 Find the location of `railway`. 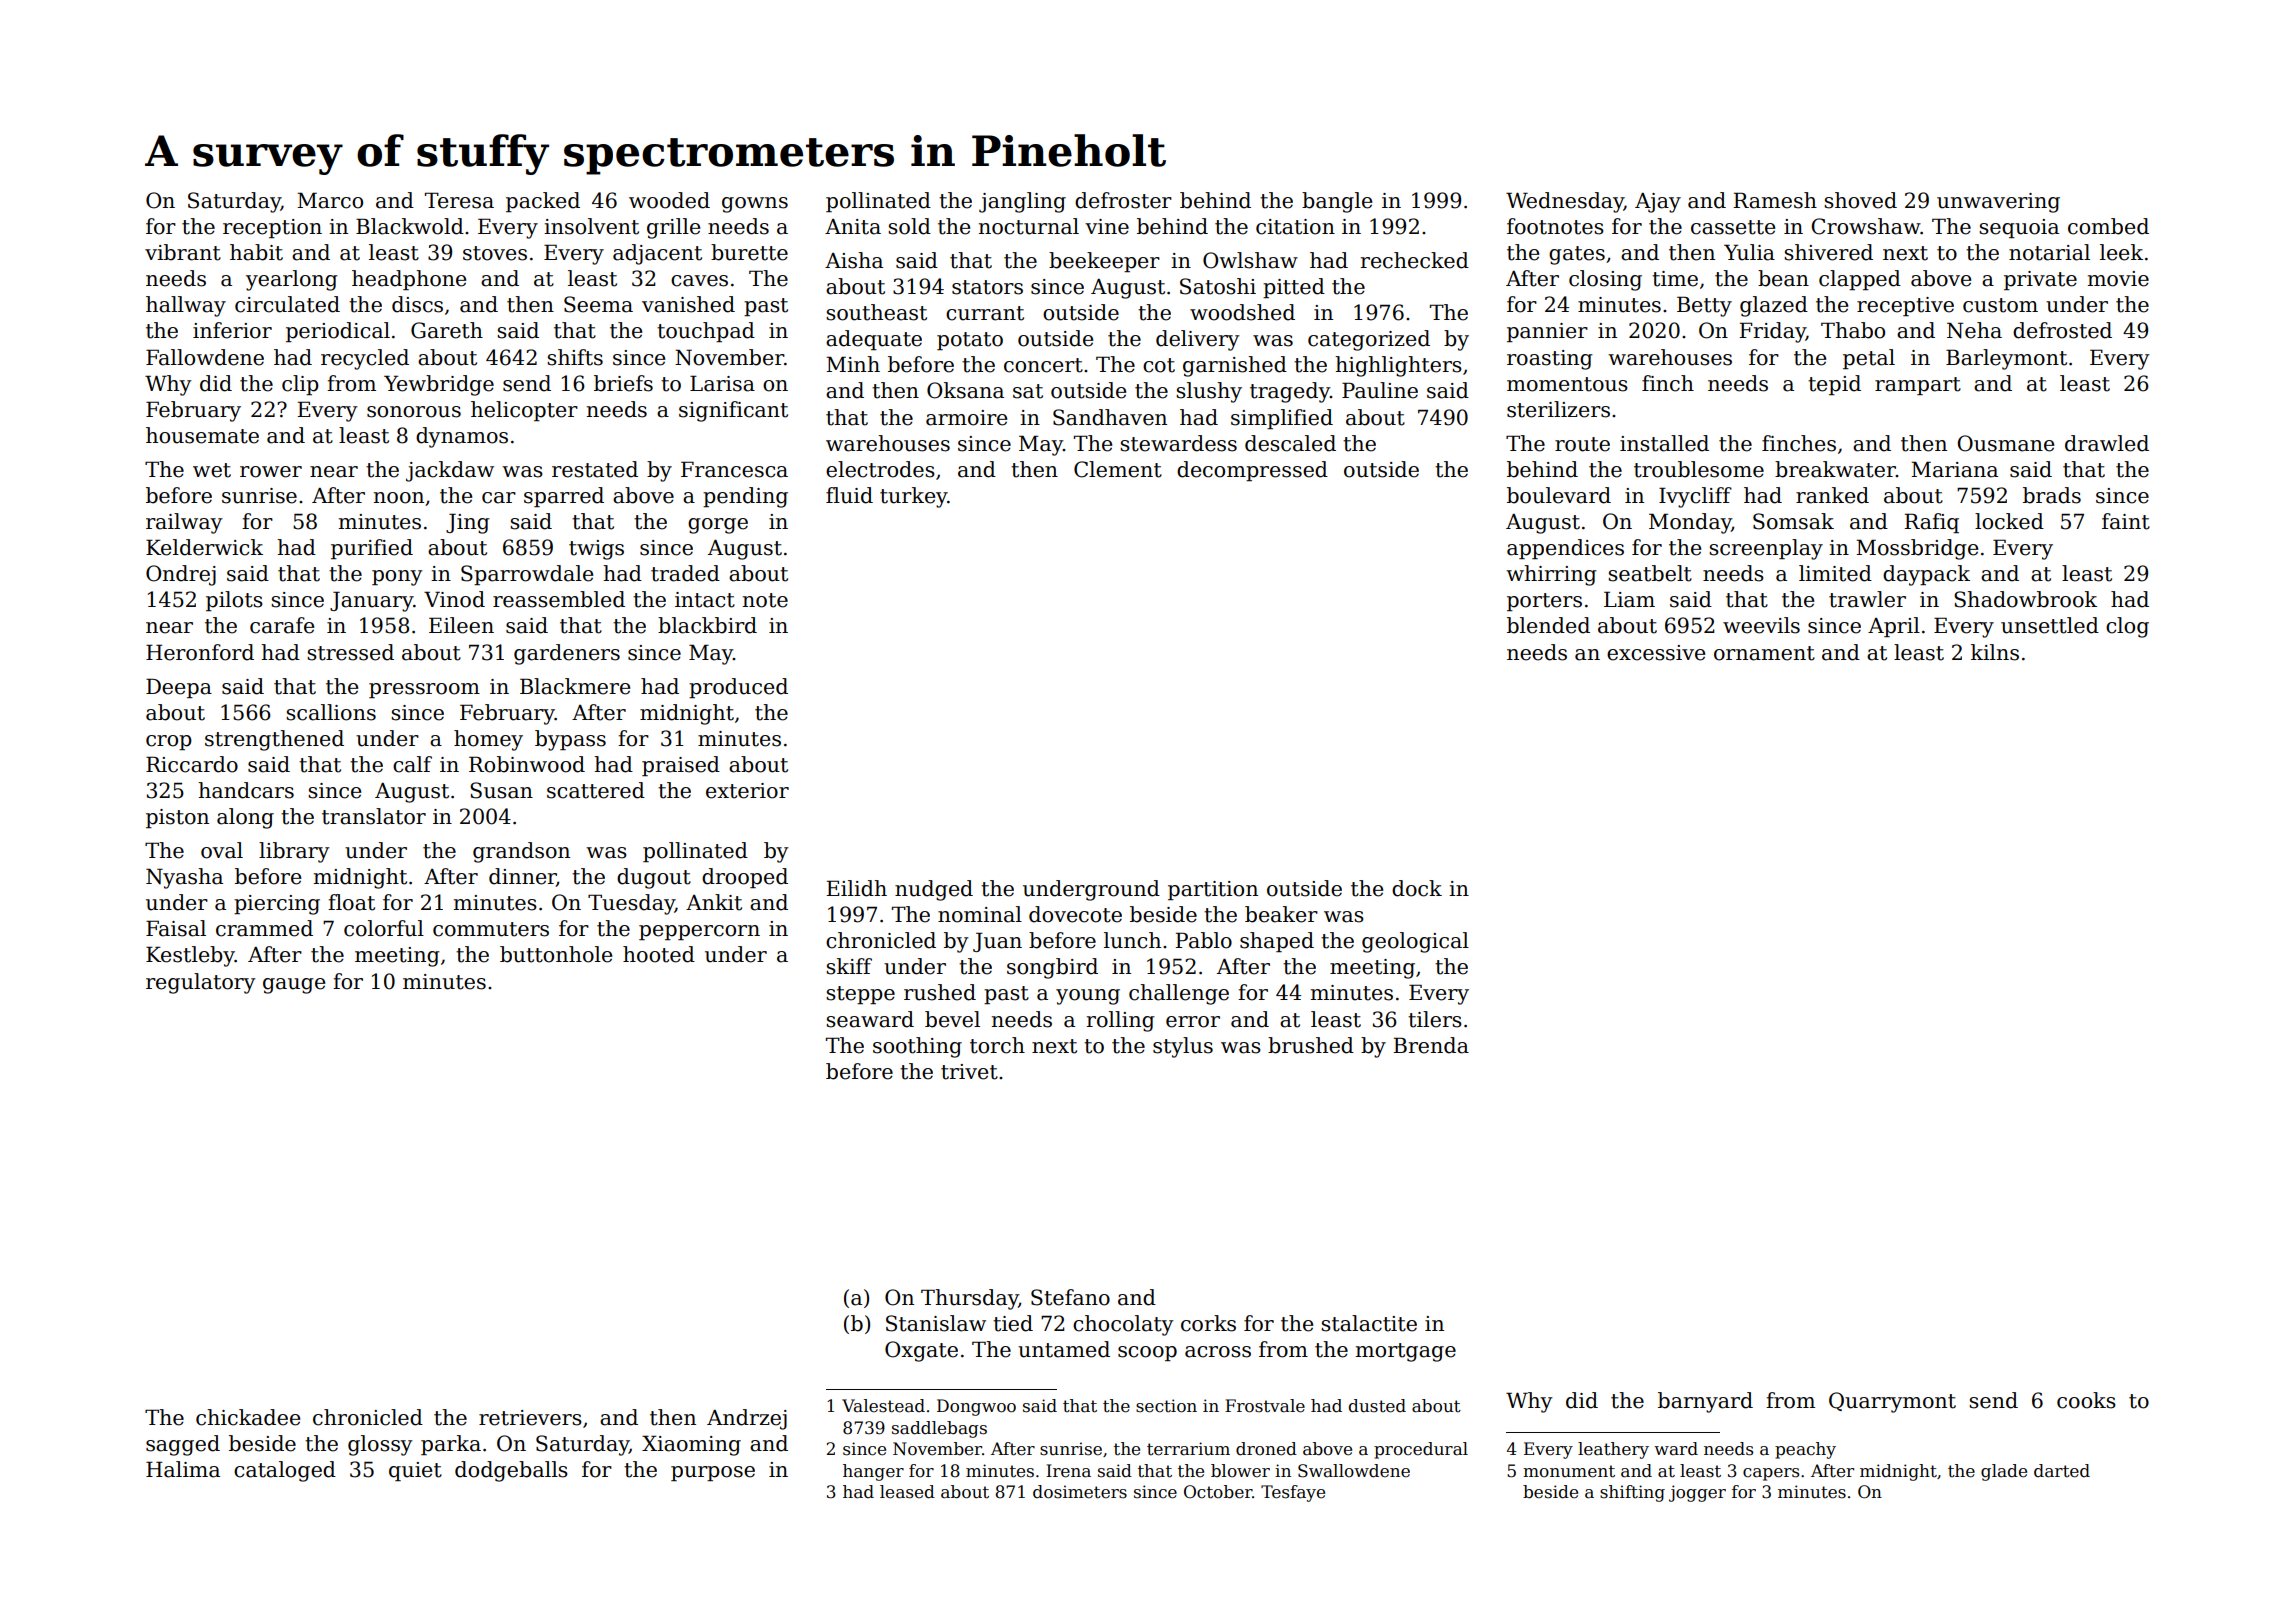

railway is located at coordinates (184, 523).
